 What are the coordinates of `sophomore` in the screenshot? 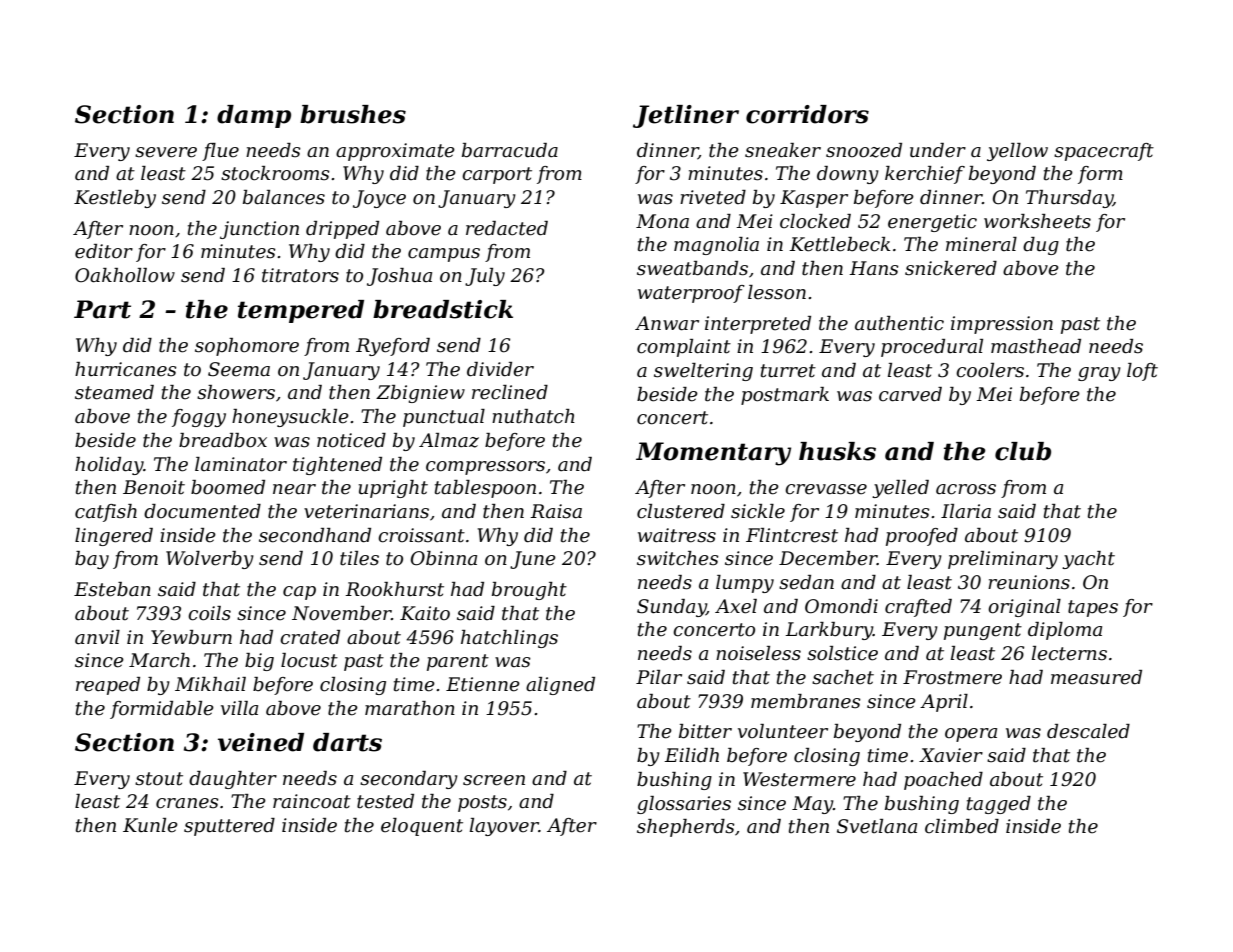 It's located at (247, 347).
